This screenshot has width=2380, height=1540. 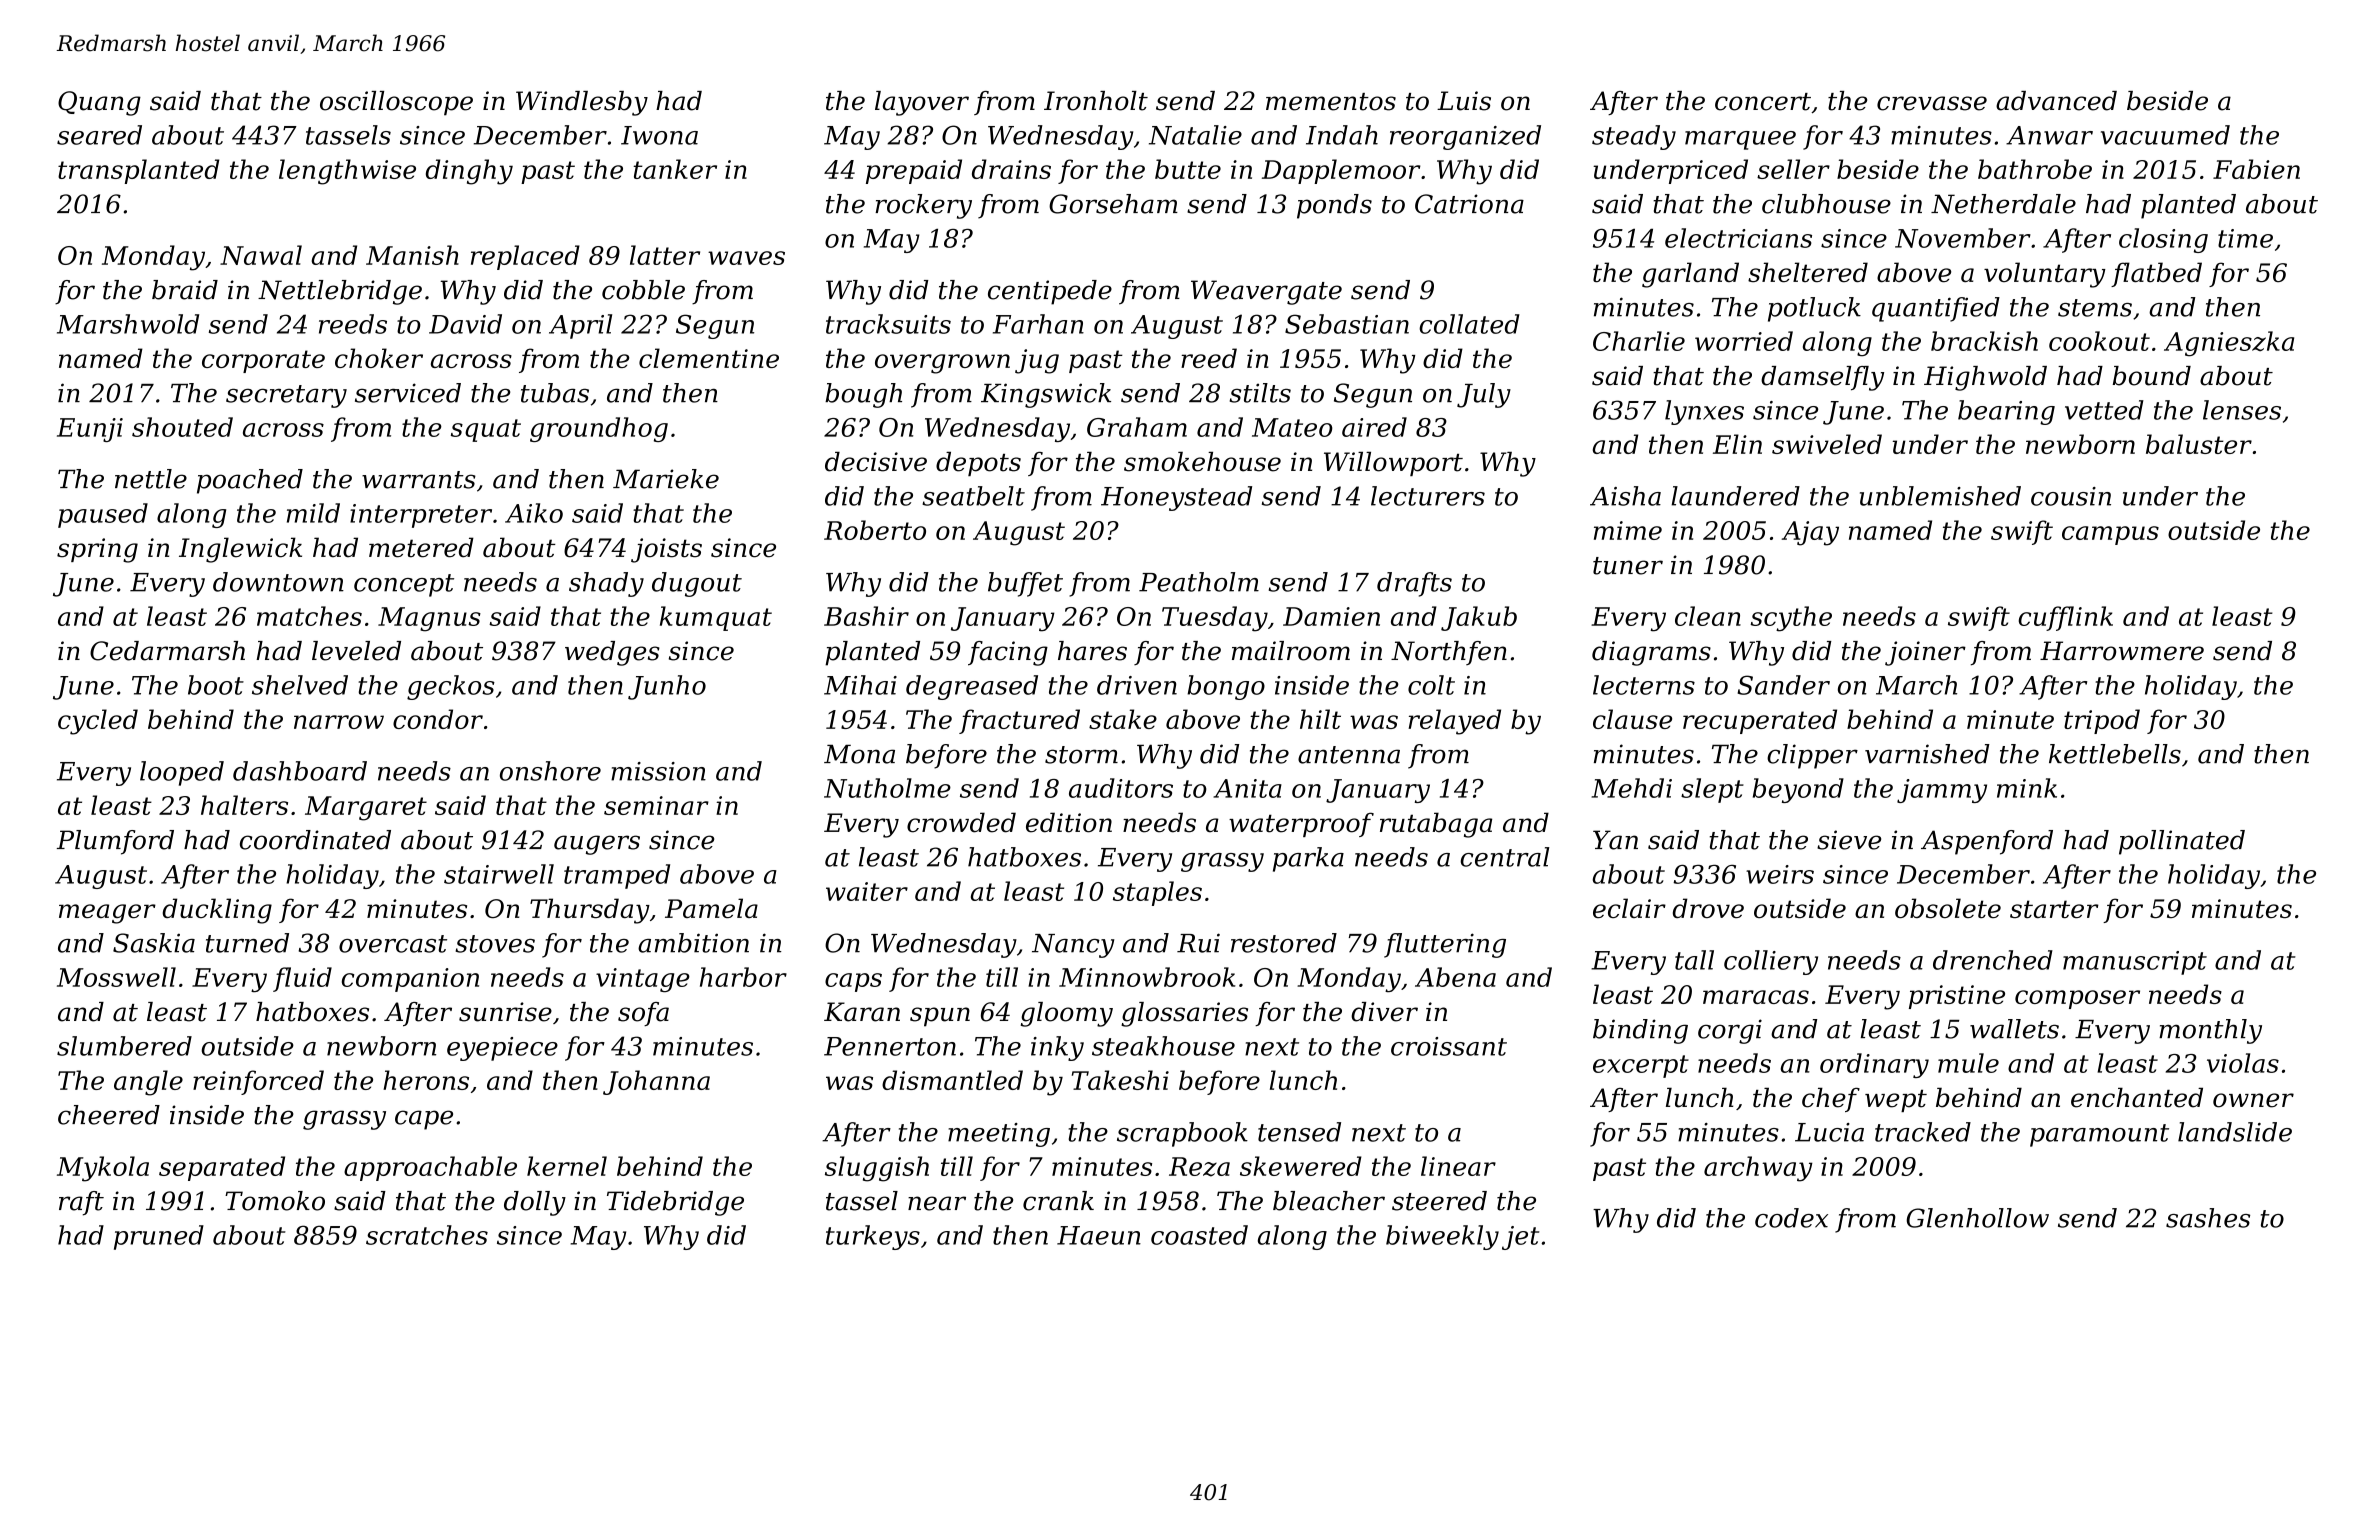 What do you see at coordinates (582, 103) in the screenshot?
I see `Windlesby` at bounding box center [582, 103].
